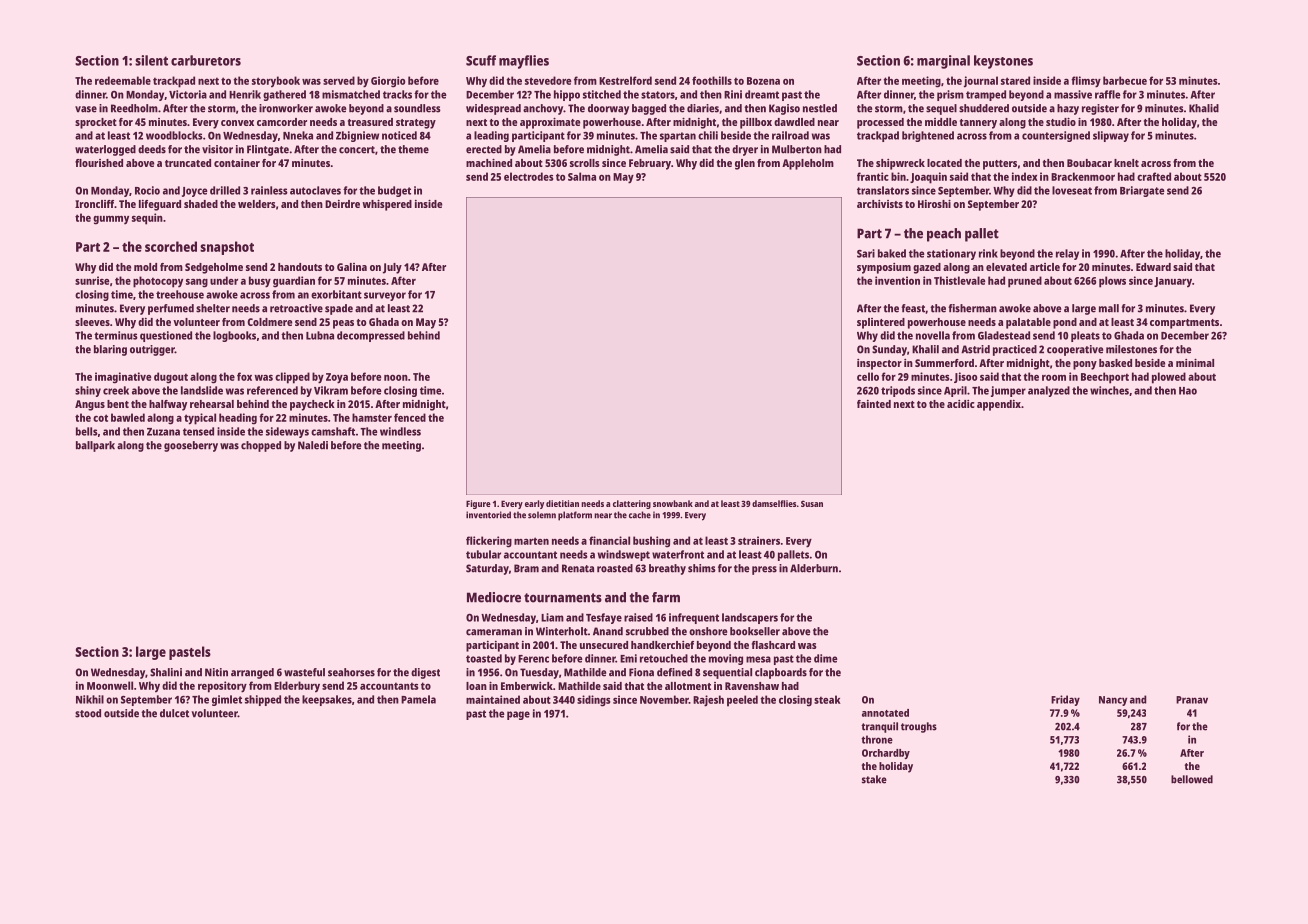 The image size is (1308, 924). I want to click on cot, so click(100, 418).
